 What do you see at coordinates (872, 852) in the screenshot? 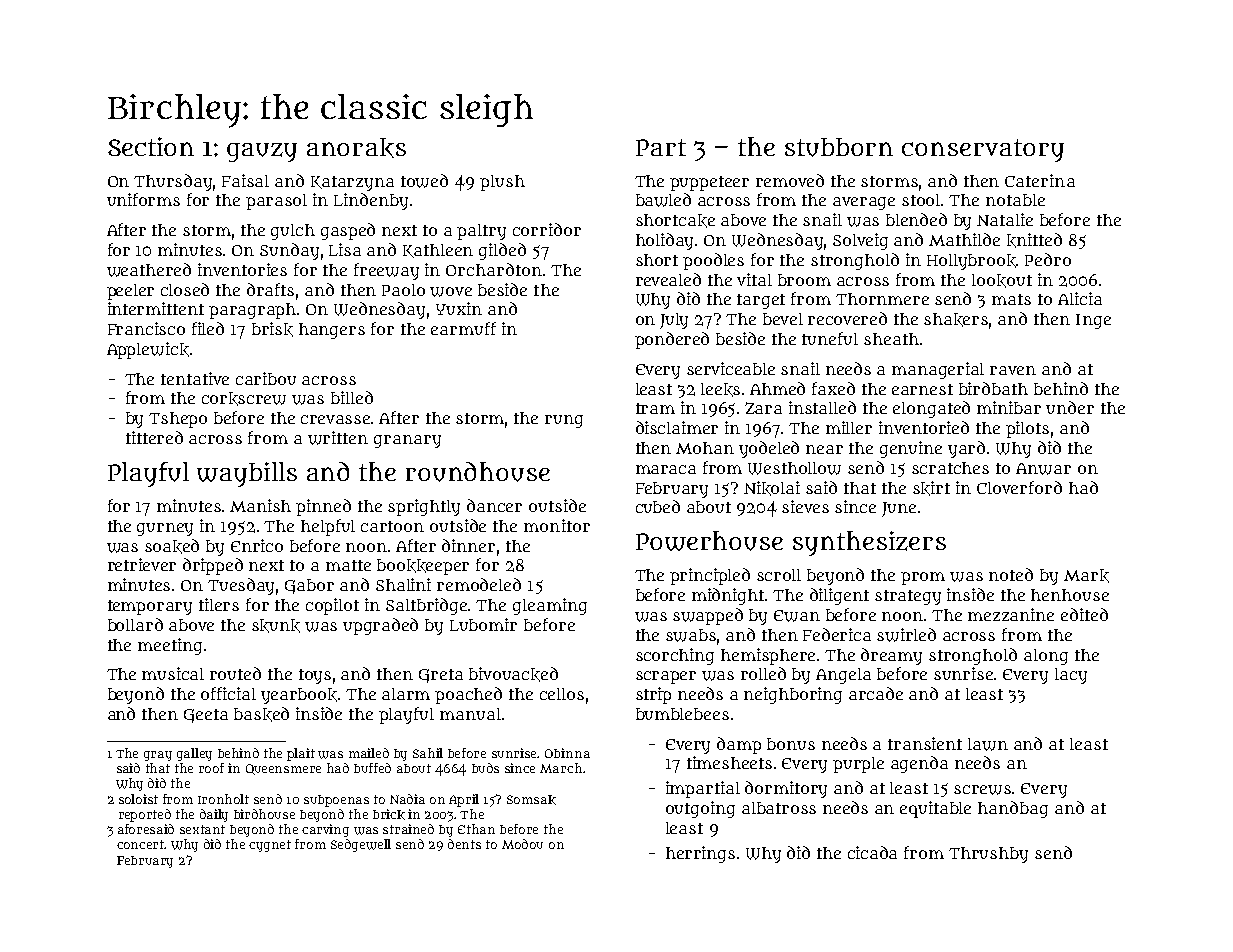
I see `cicada` at bounding box center [872, 852].
